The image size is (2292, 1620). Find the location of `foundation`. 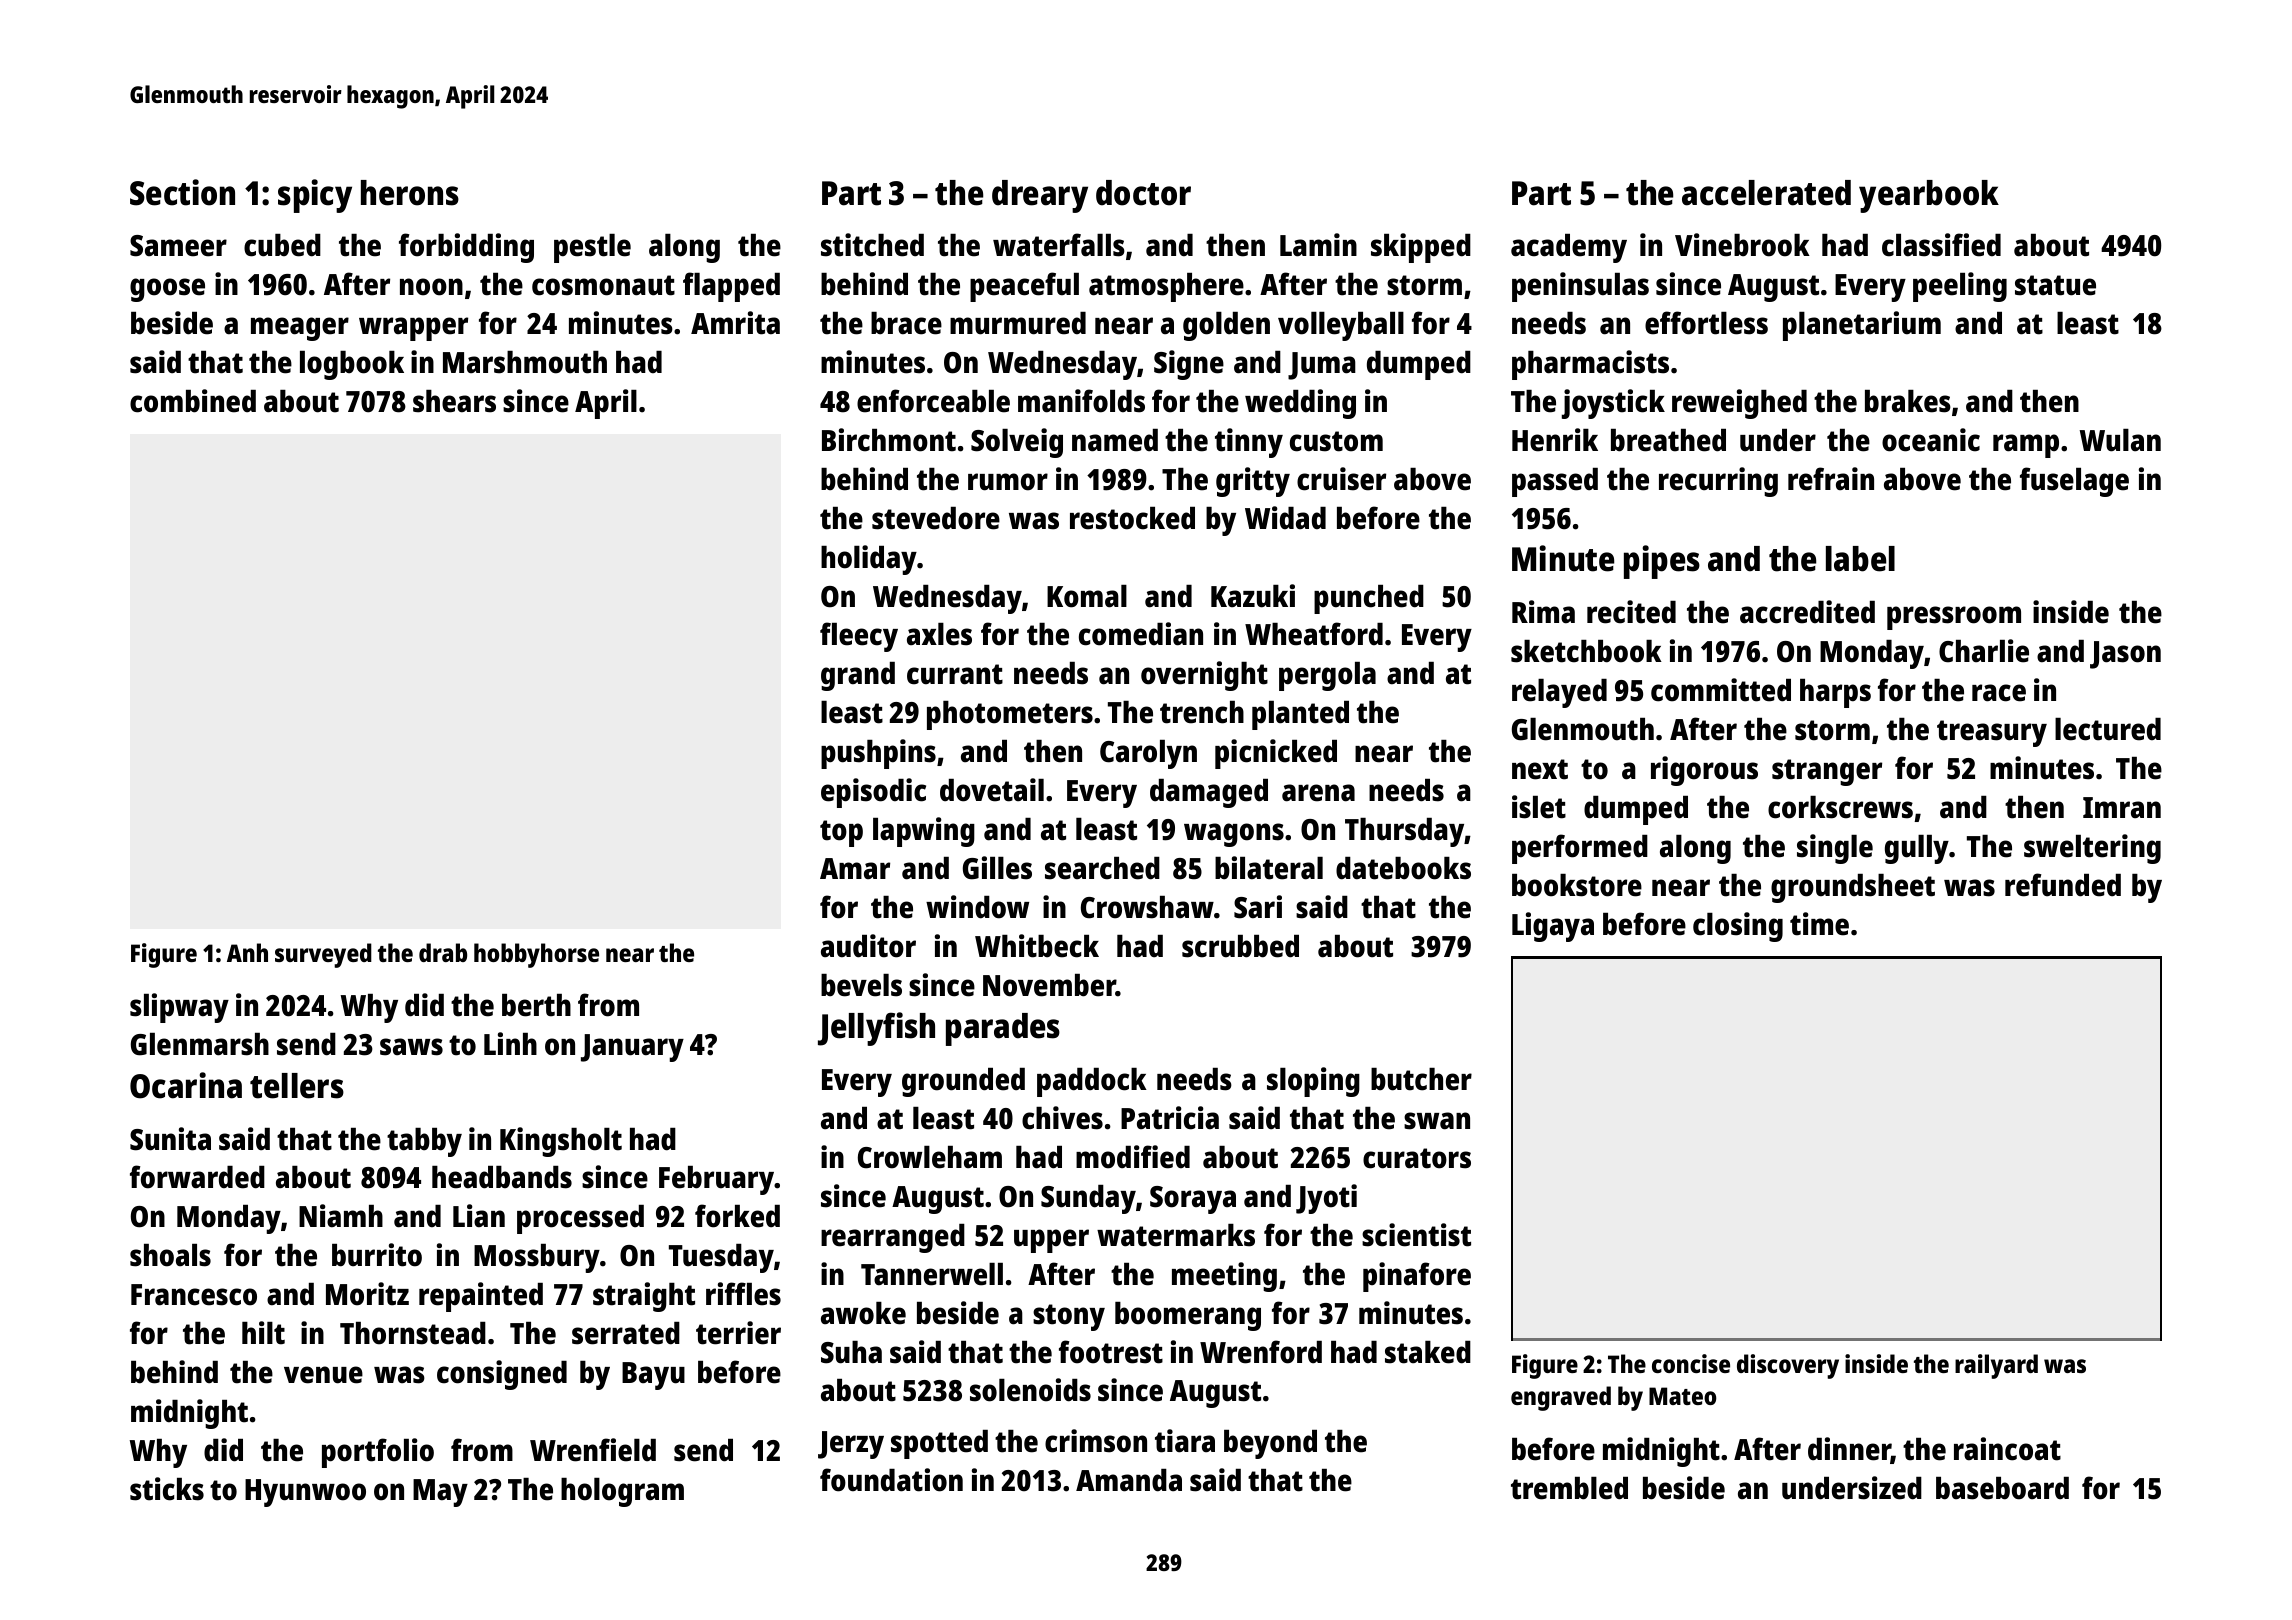

foundation is located at coordinates (891, 1480).
